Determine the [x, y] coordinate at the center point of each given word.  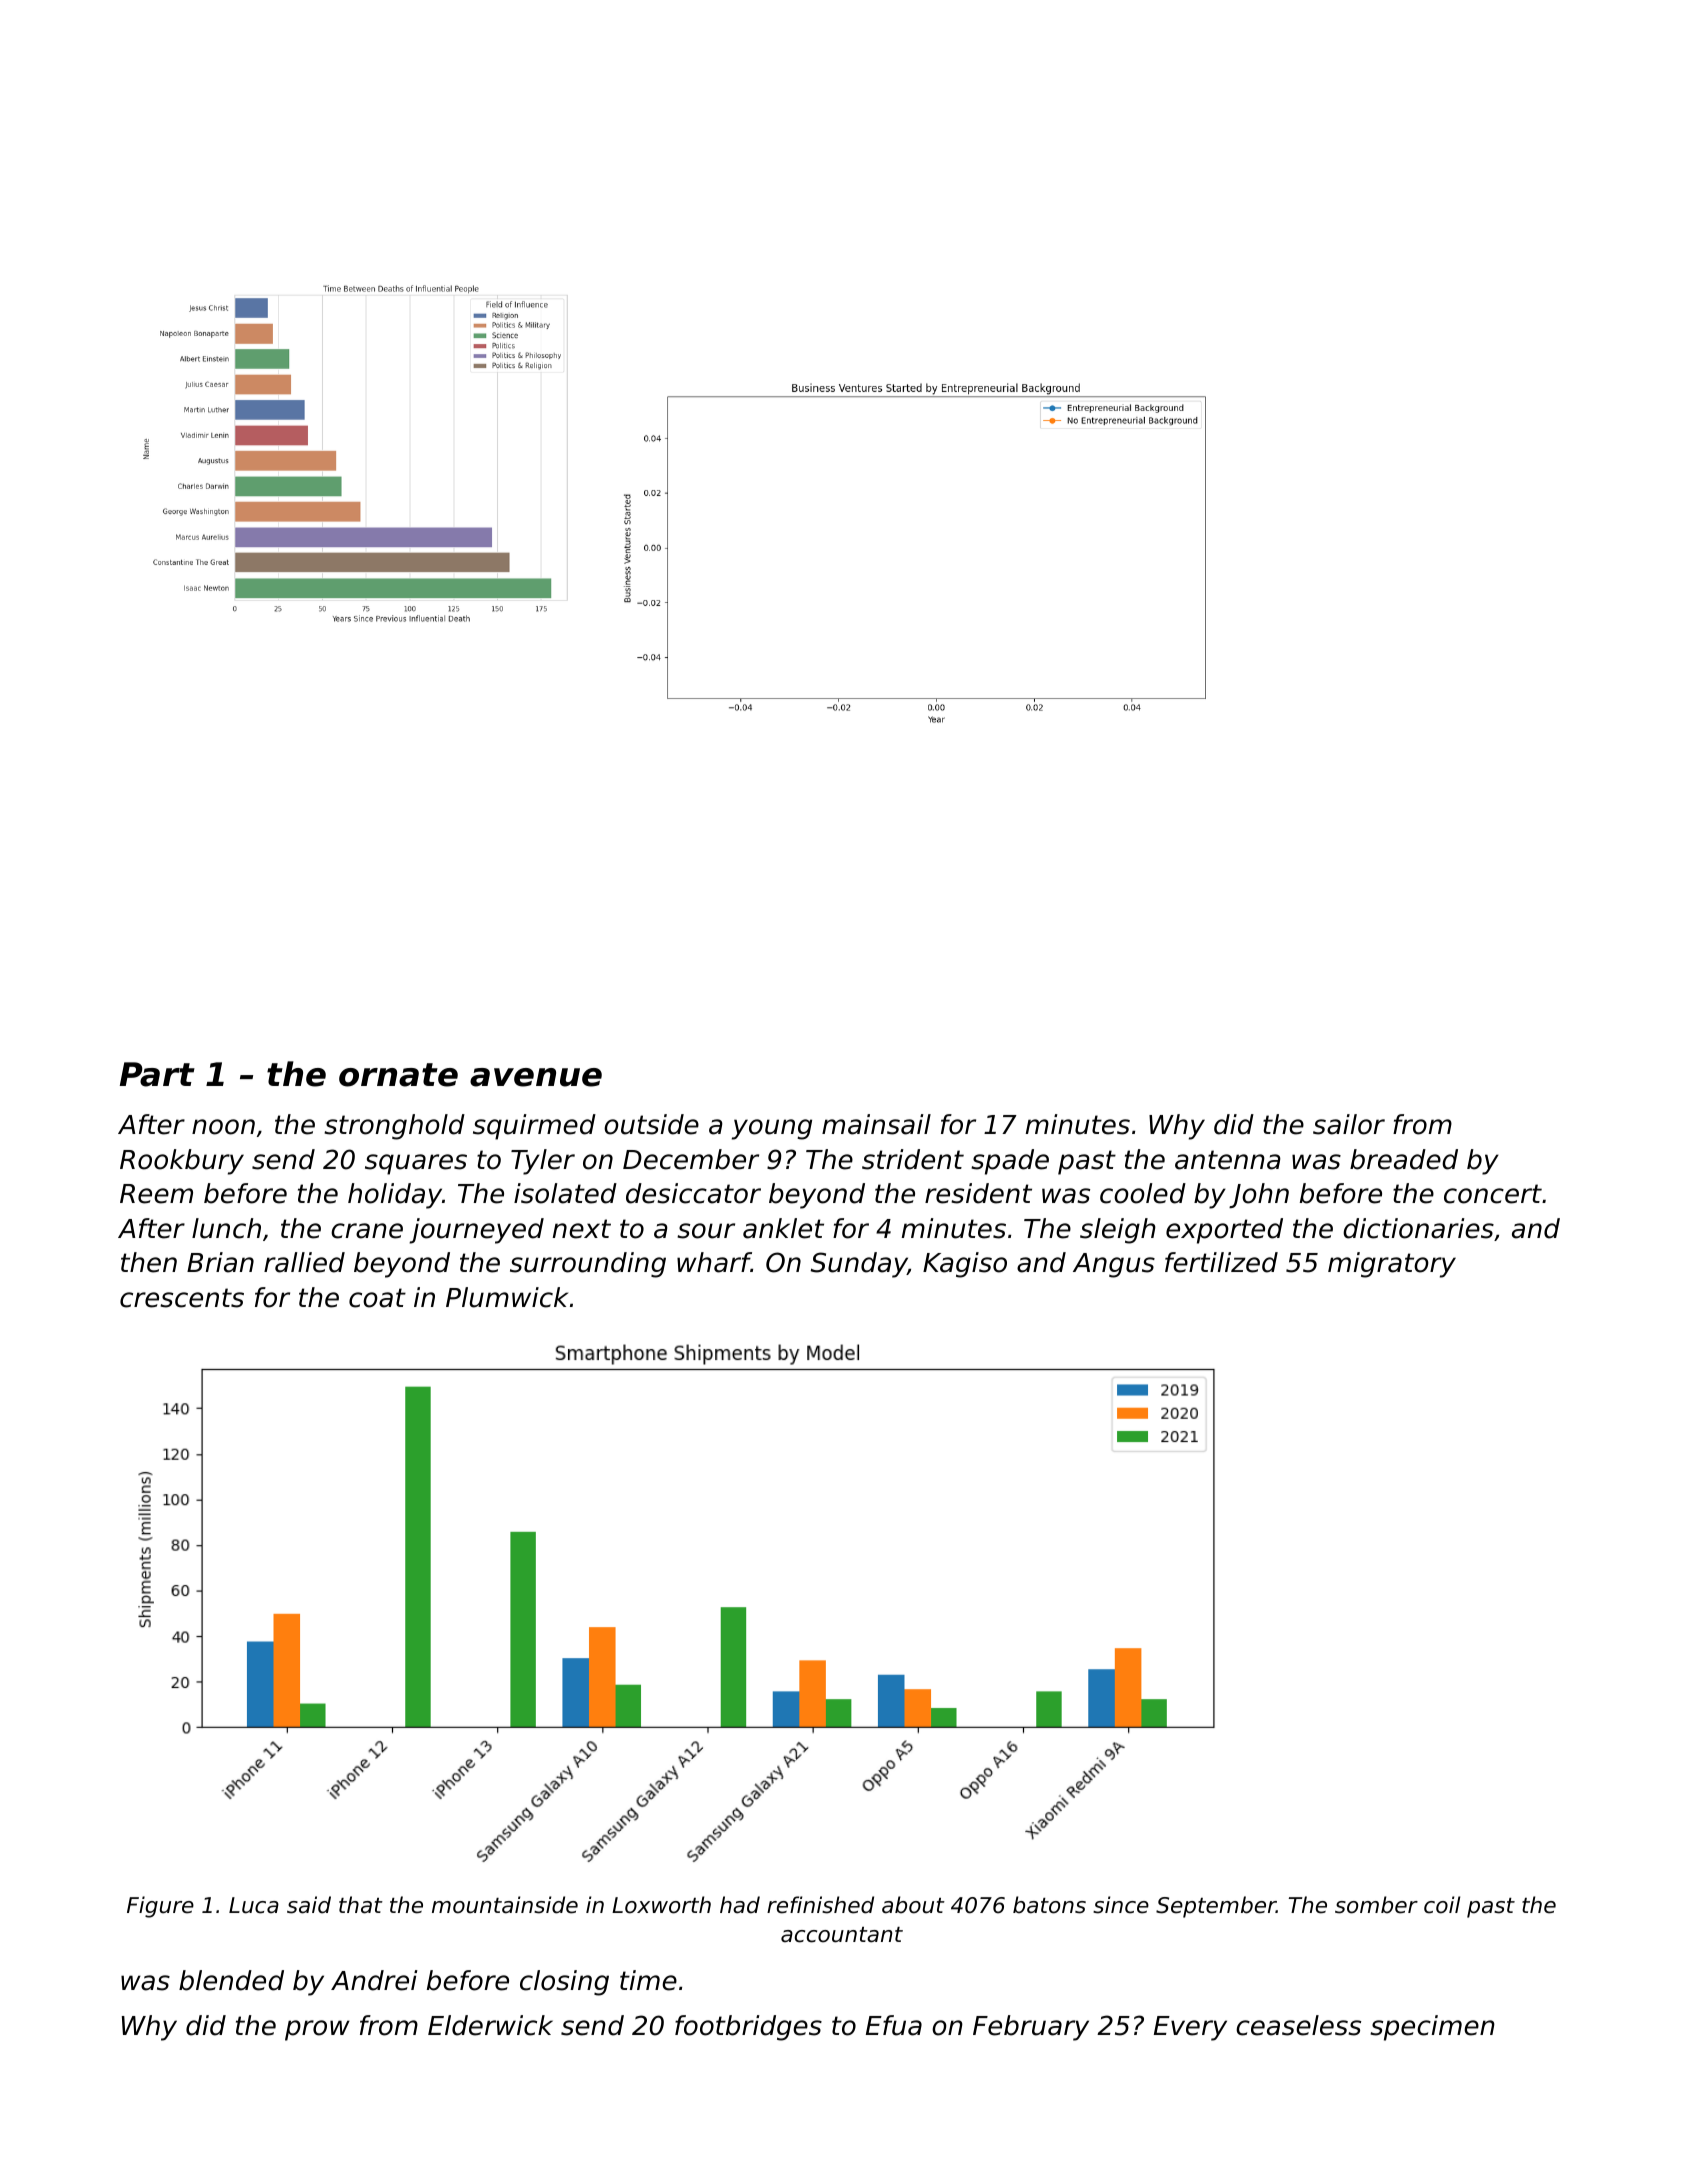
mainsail [876, 1124]
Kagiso [965, 1265]
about [913, 1905]
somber [1376, 1905]
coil [1442, 1905]
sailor [1349, 1124]
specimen [1432, 2028]
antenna [1228, 1160]
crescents [182, 1298]
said [309, 1905]
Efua [894, 2025]
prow [317, 2030]
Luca [254, 1905]
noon [223, 1127]
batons [1049, 1905]
